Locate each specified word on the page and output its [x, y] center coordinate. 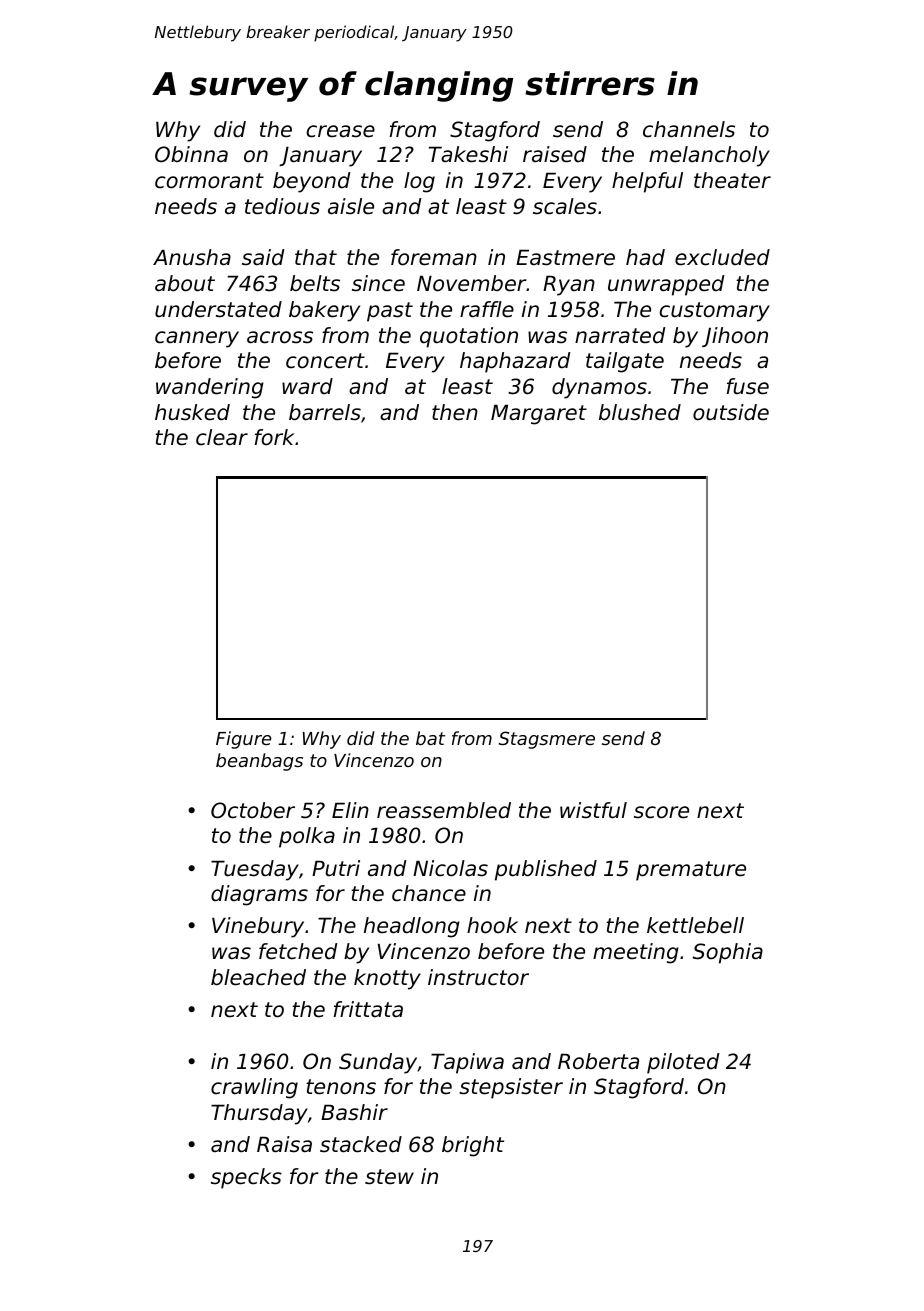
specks [246, 1178]
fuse [748, 386]
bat [430, 738]
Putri [336, 868]
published [546, 870]
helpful [647, 182]
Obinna [191, 154]
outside [731, 412]
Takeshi [468, 154]
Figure [243, 740]
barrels [325, 412]
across [280, 337]
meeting [636, 953]
